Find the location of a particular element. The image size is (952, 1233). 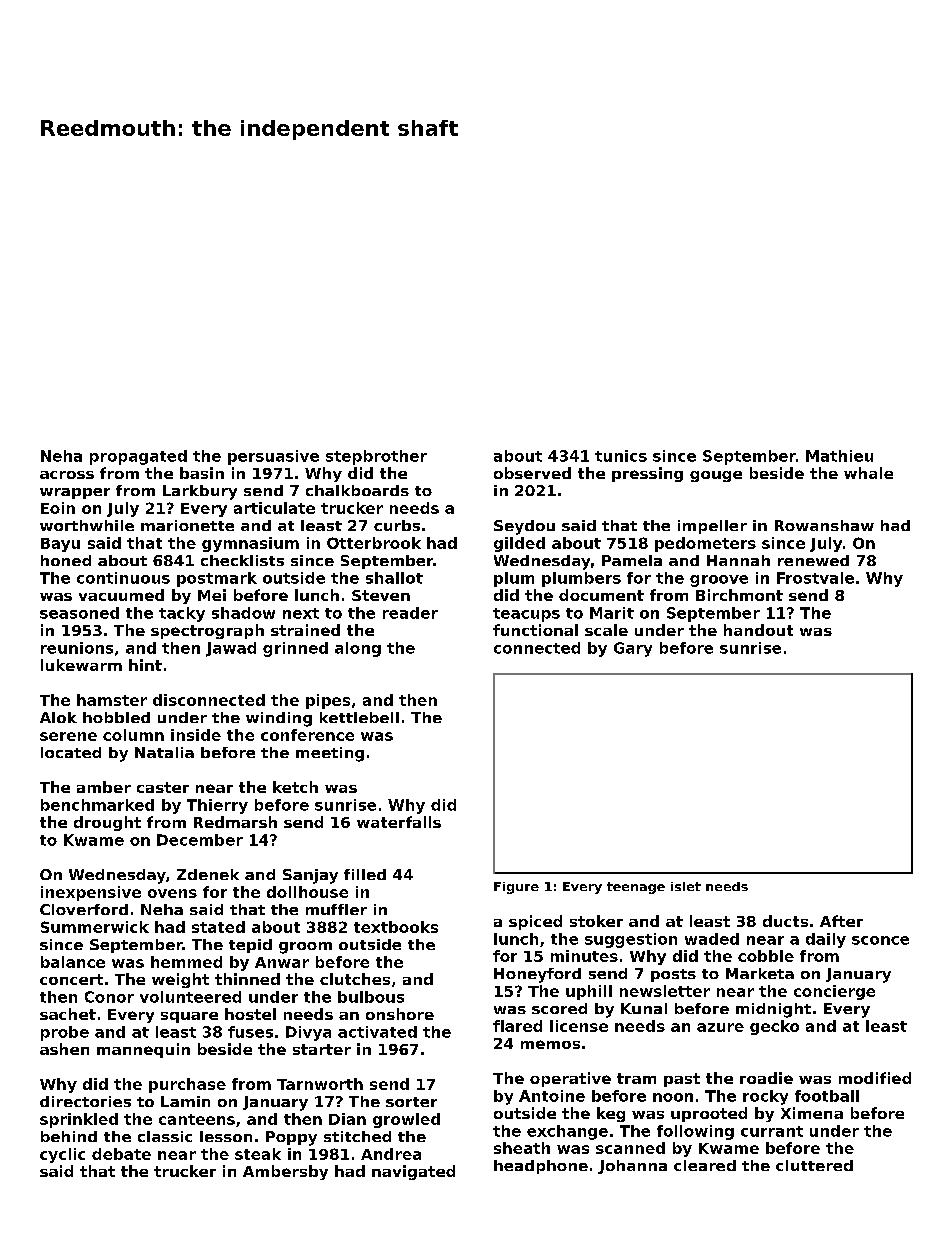

behind is located at coordinates (69, 1136).
